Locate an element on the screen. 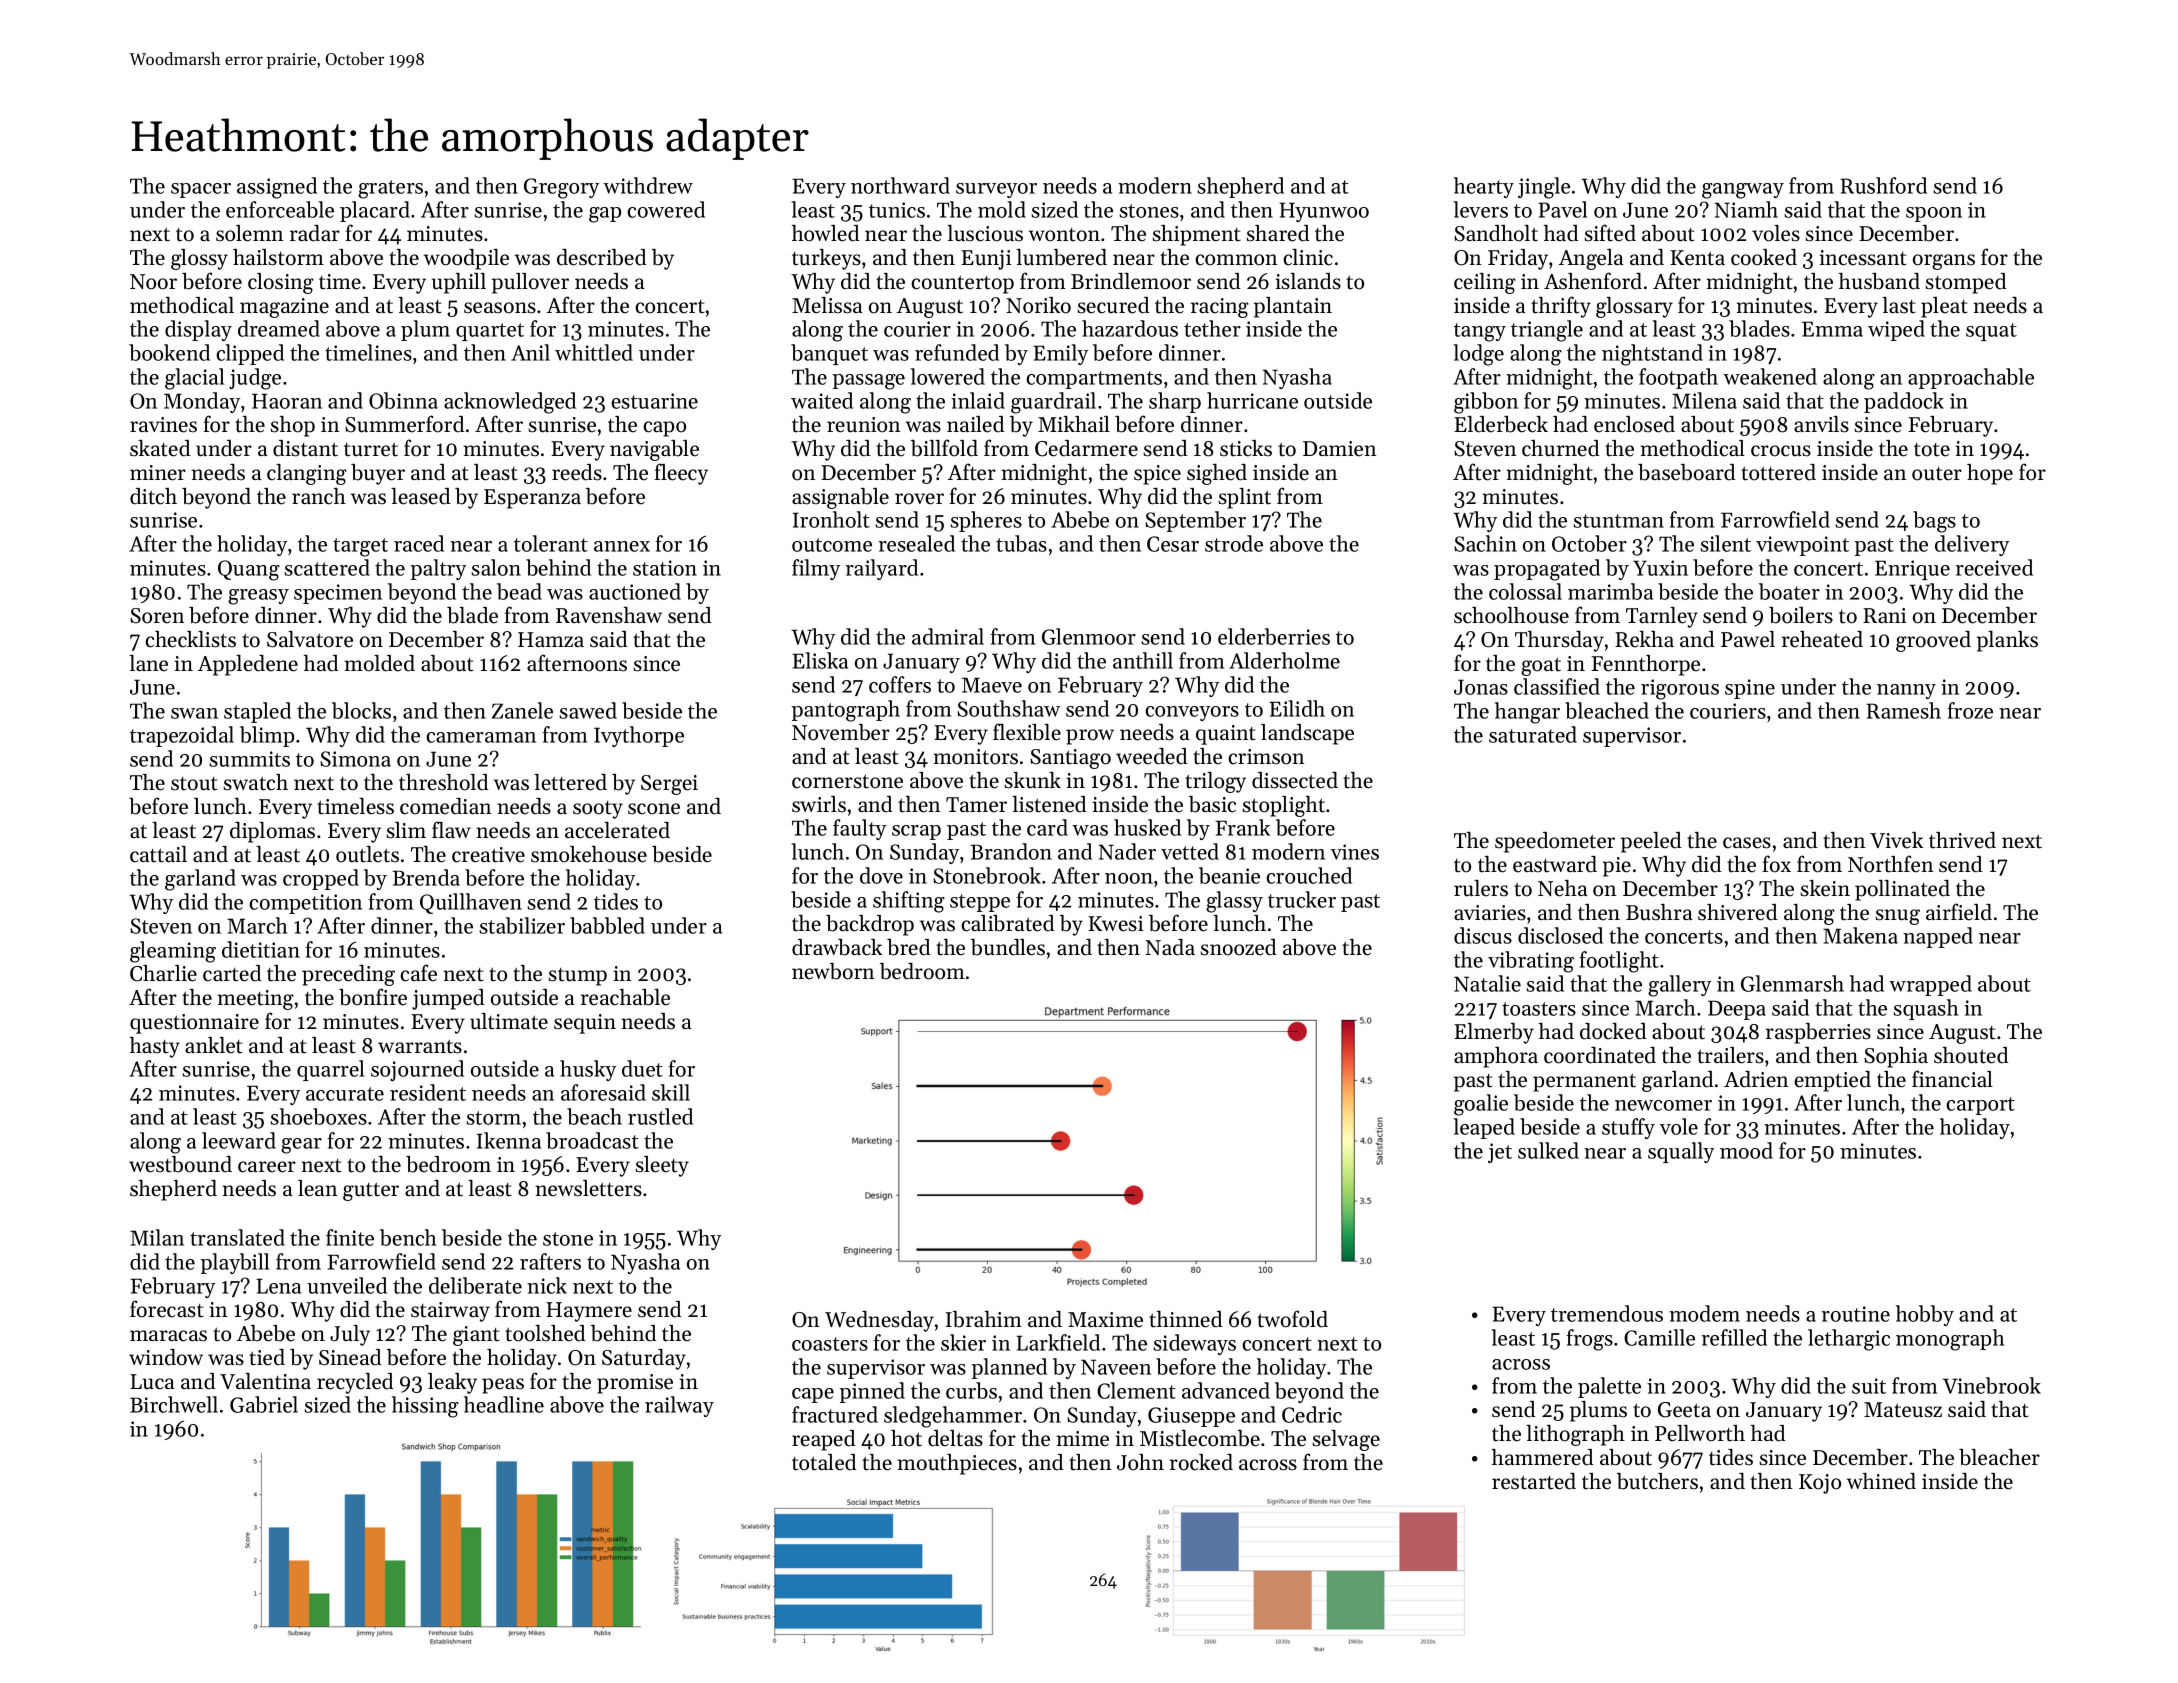 The height and width of the screenshot is (1683, 2178). fractured is located at coordinates (835, 1414).
